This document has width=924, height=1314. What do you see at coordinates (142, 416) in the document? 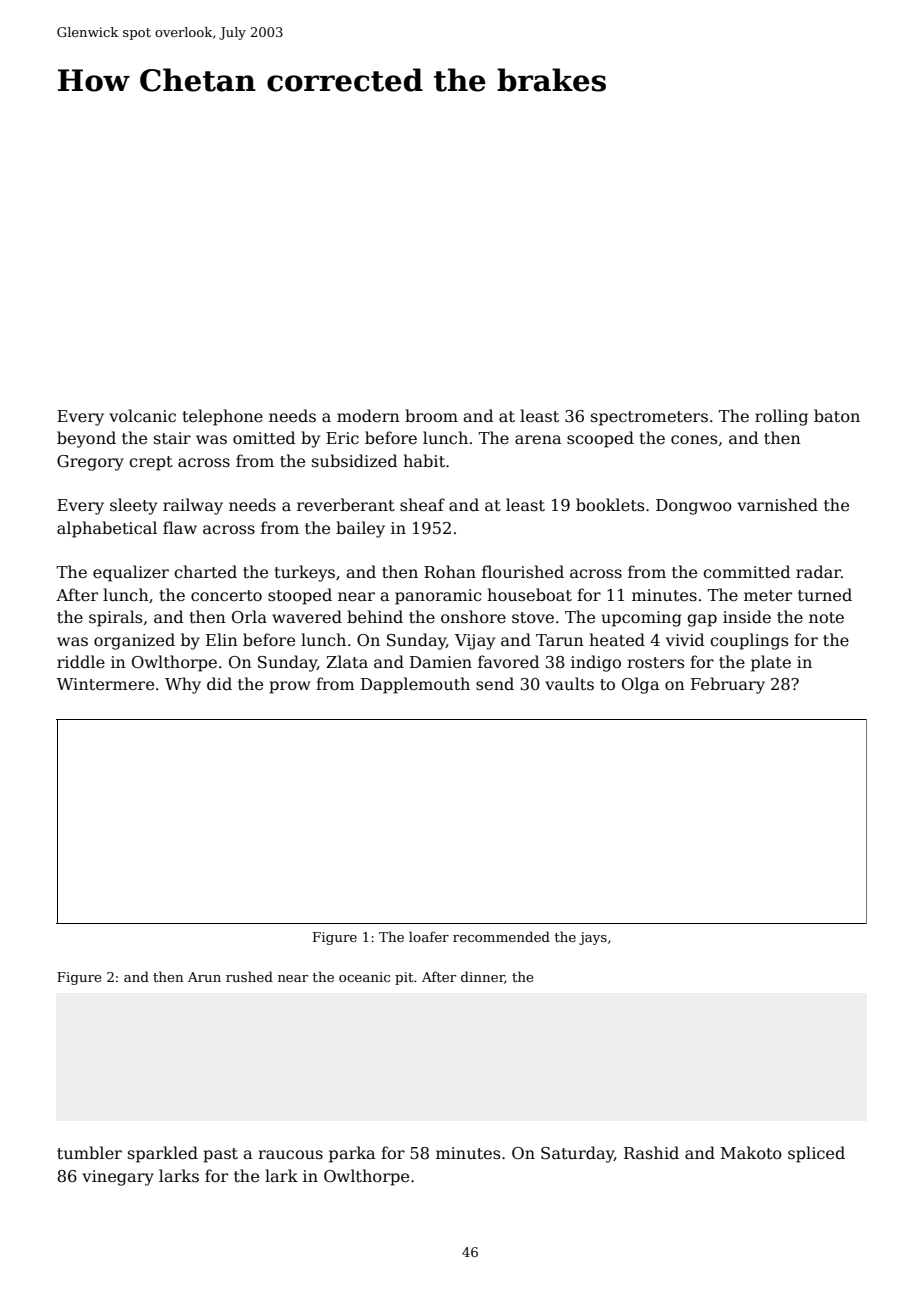
I see `volcanic` at bounding box center [142, 416].
